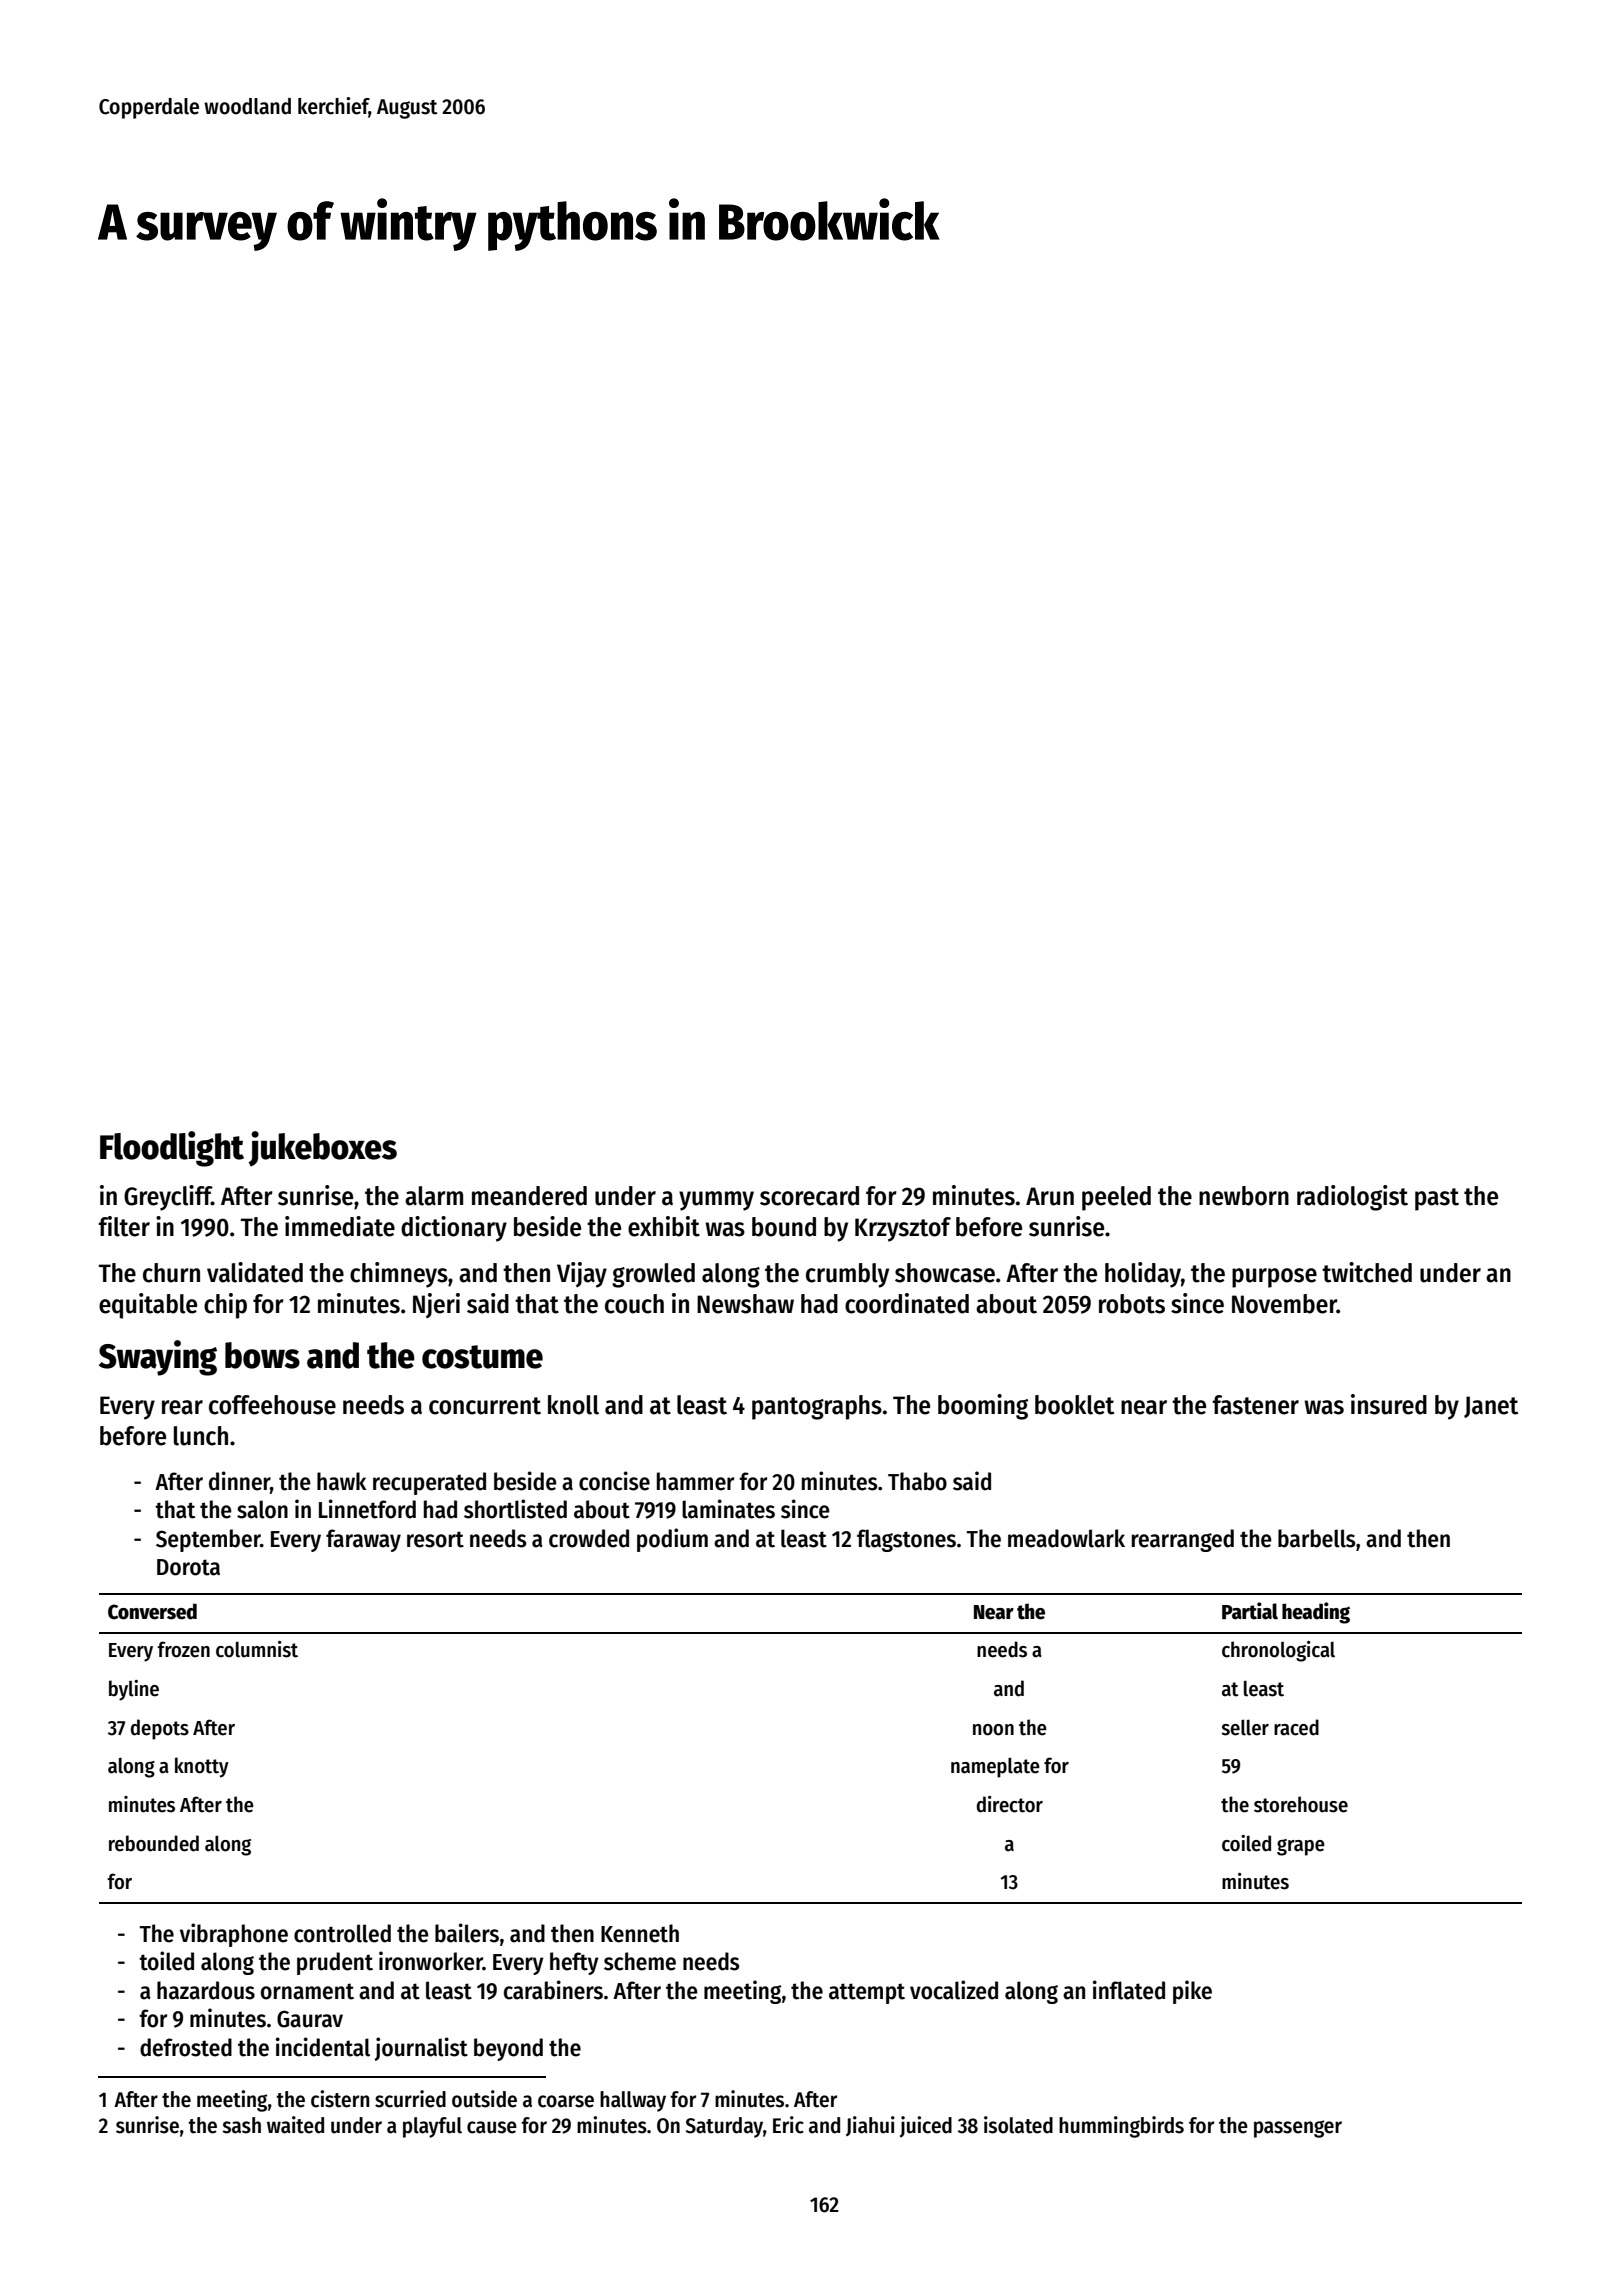 This screenshot has height=2292, width=1620. I want to click on immediate, so click(340, 1226).
